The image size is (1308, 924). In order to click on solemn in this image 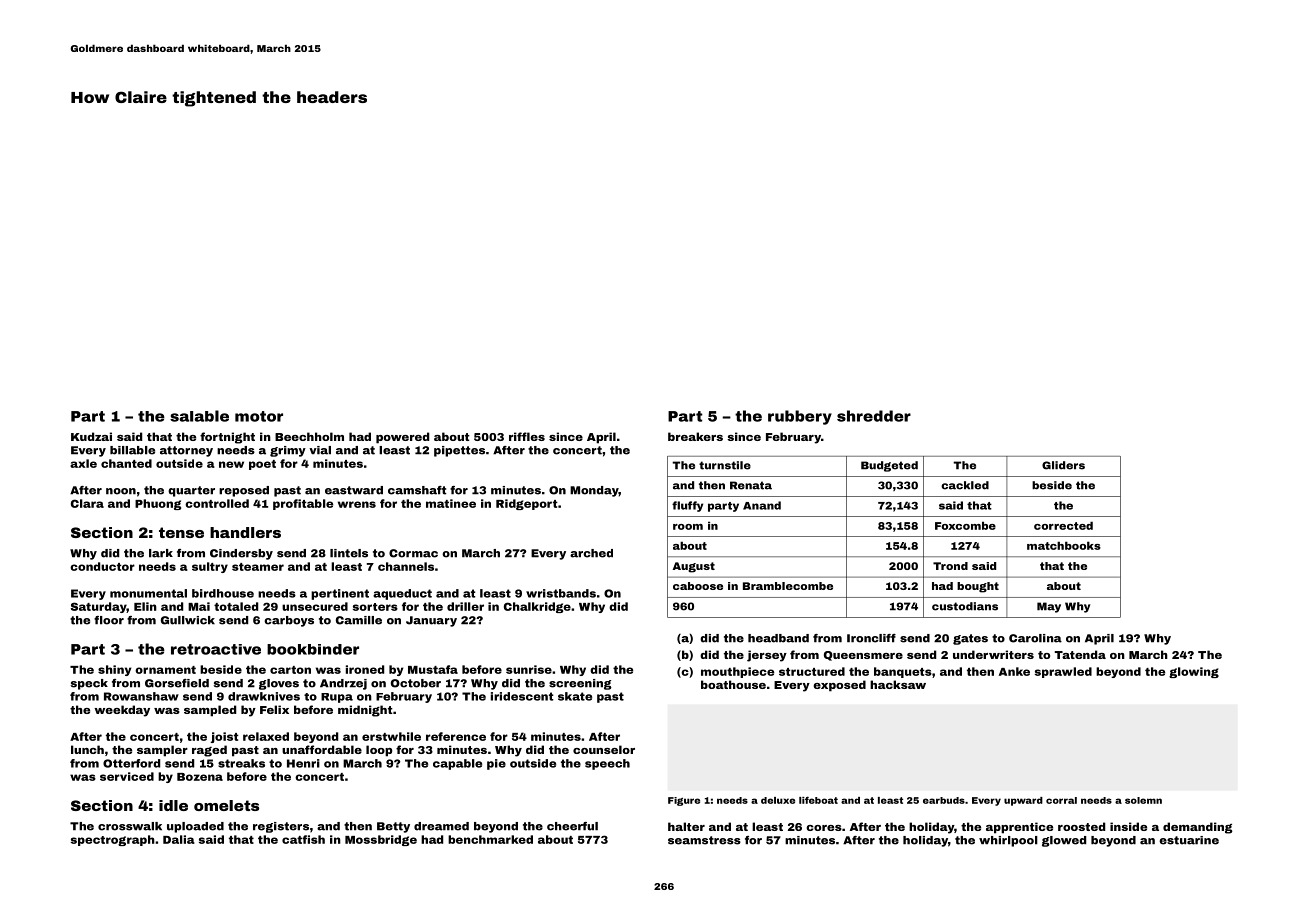, I will do `click(1143, 800)`.
